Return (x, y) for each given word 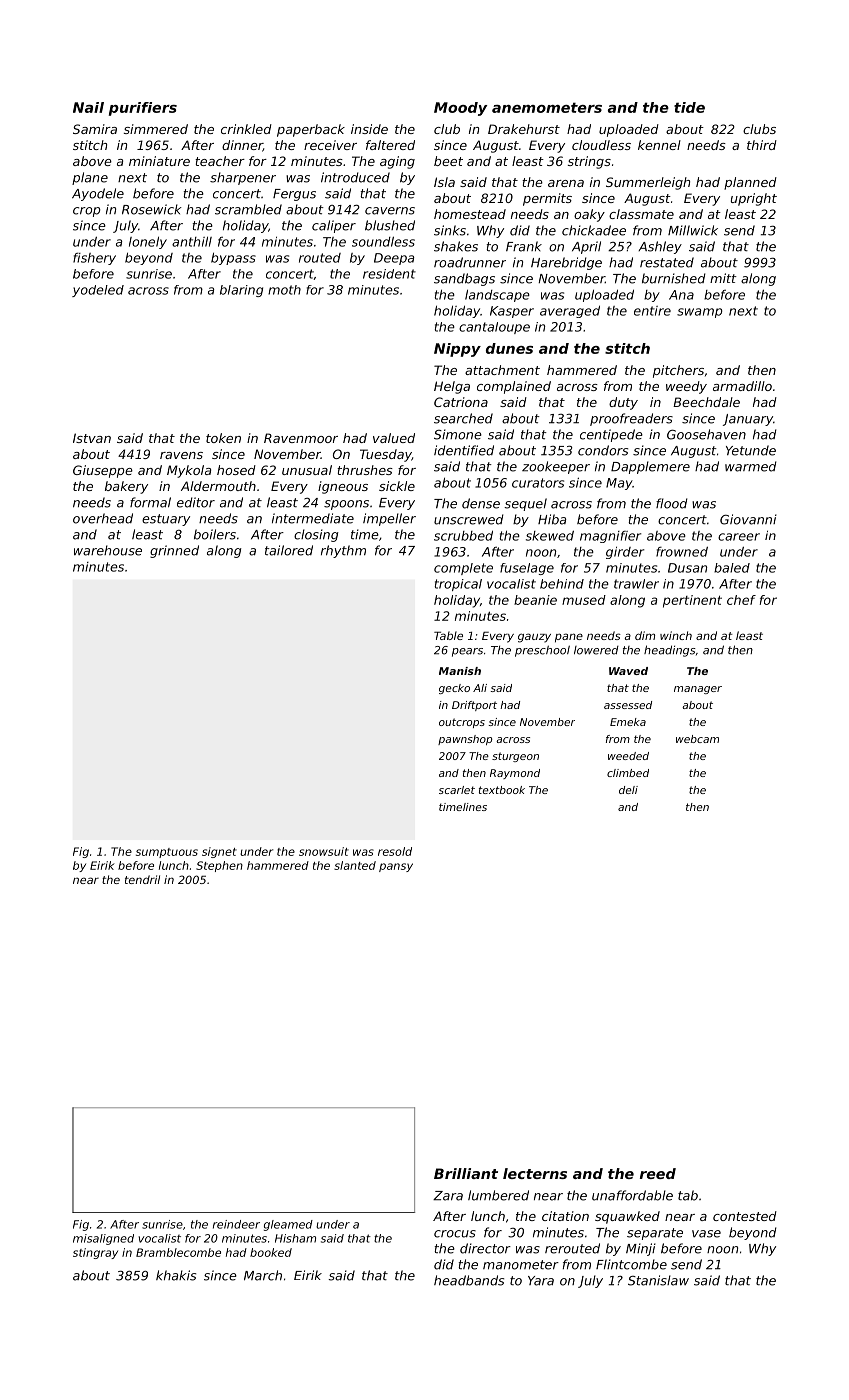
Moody (460, 109)
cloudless (601, 145)
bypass (233, 259)
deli (628, 790)
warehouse (108, 550)
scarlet (457, 790)
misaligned (103, 1239)
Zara (448, 1196)
